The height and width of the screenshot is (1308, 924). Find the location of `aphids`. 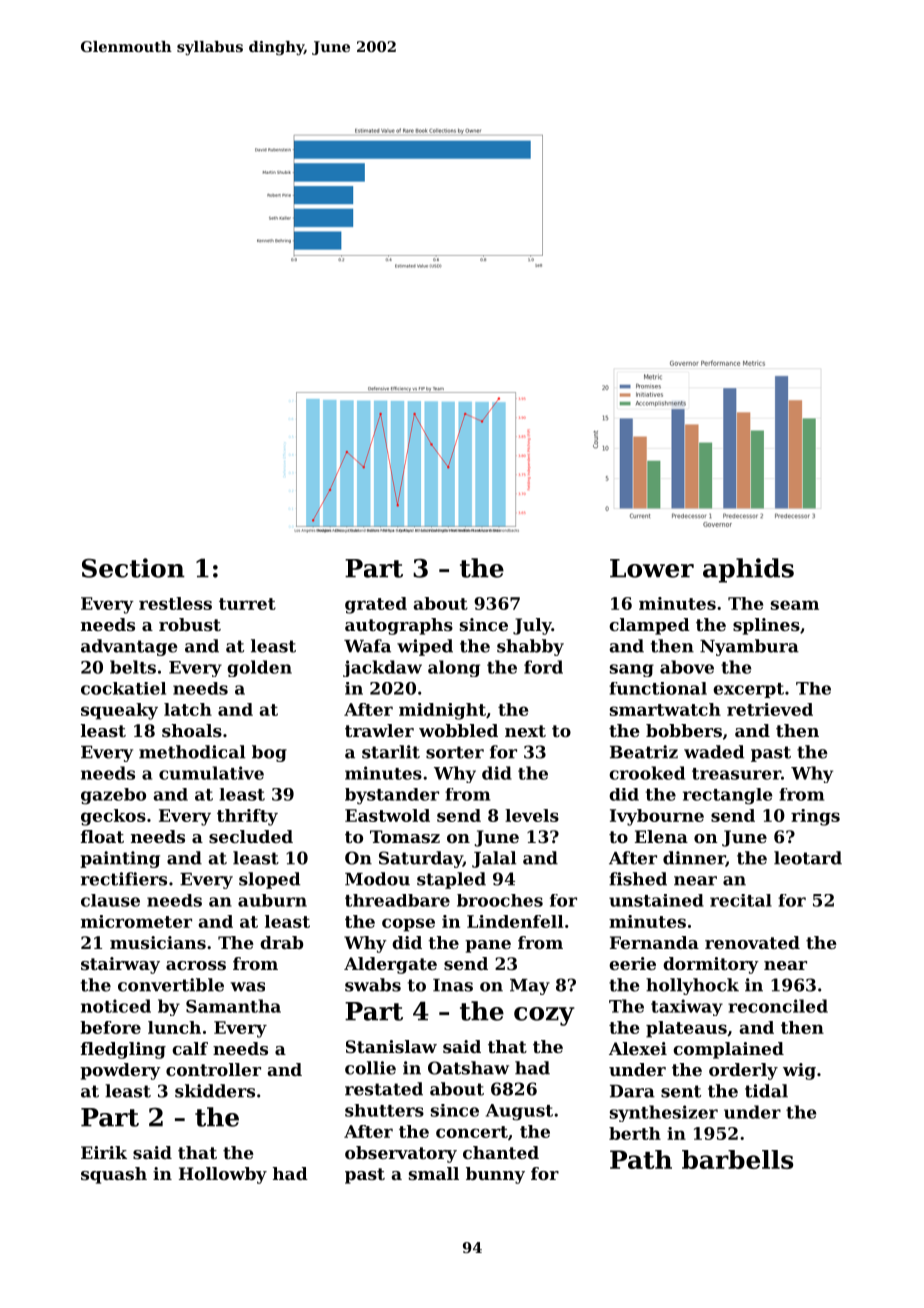

aphids is located at coordinates (748, 570).
